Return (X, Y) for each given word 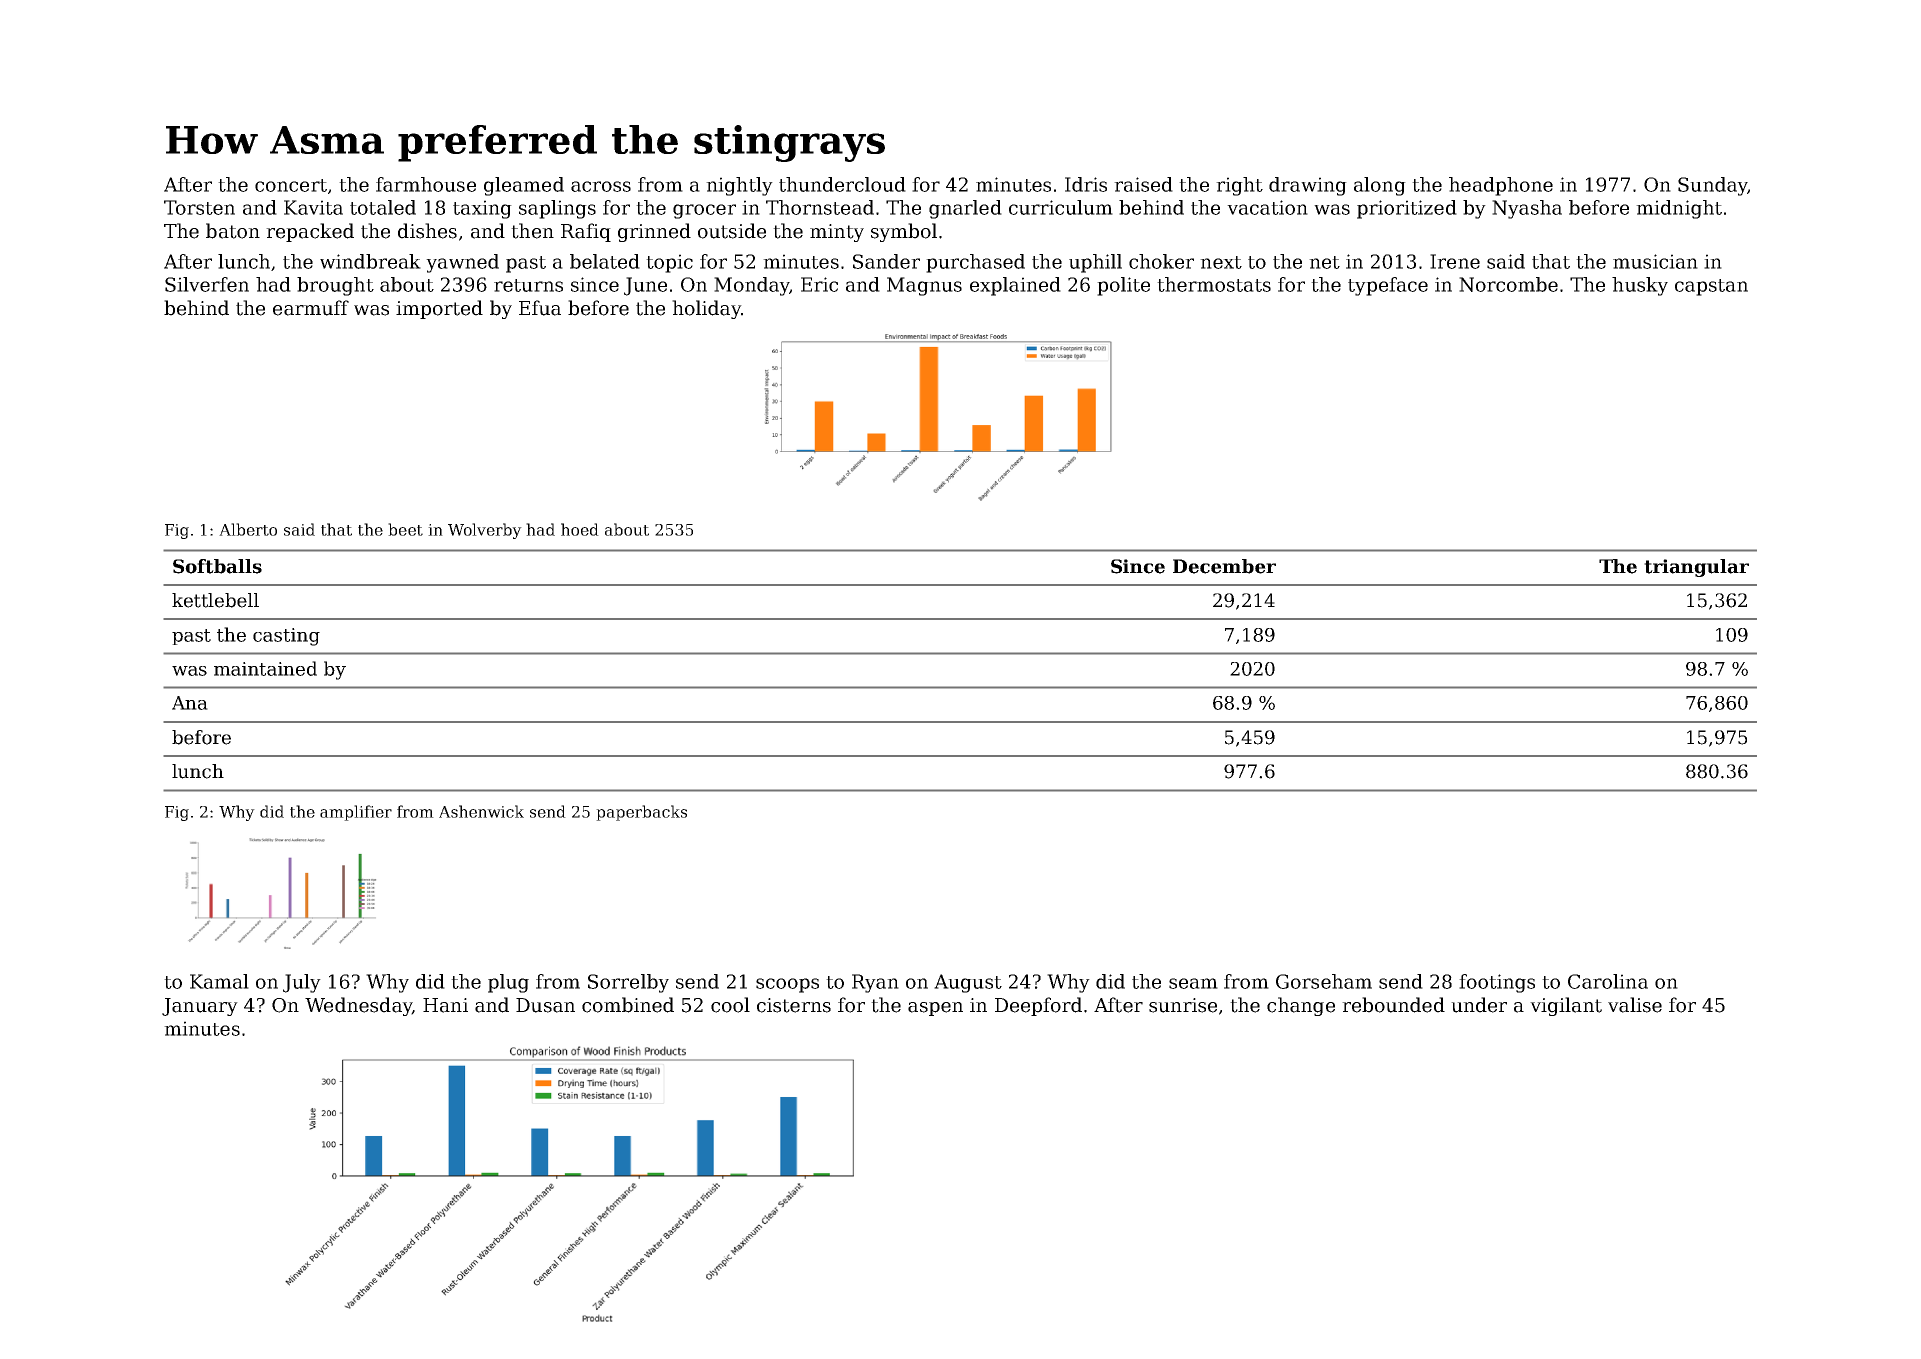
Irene (1455, 261)
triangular (1696, 568)
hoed (580, 529)
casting (286, 637)
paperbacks (641, 813)
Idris (1086, 184)
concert (291, 185)
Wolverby (485, 531)
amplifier (356, 813)
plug (508, 983)
